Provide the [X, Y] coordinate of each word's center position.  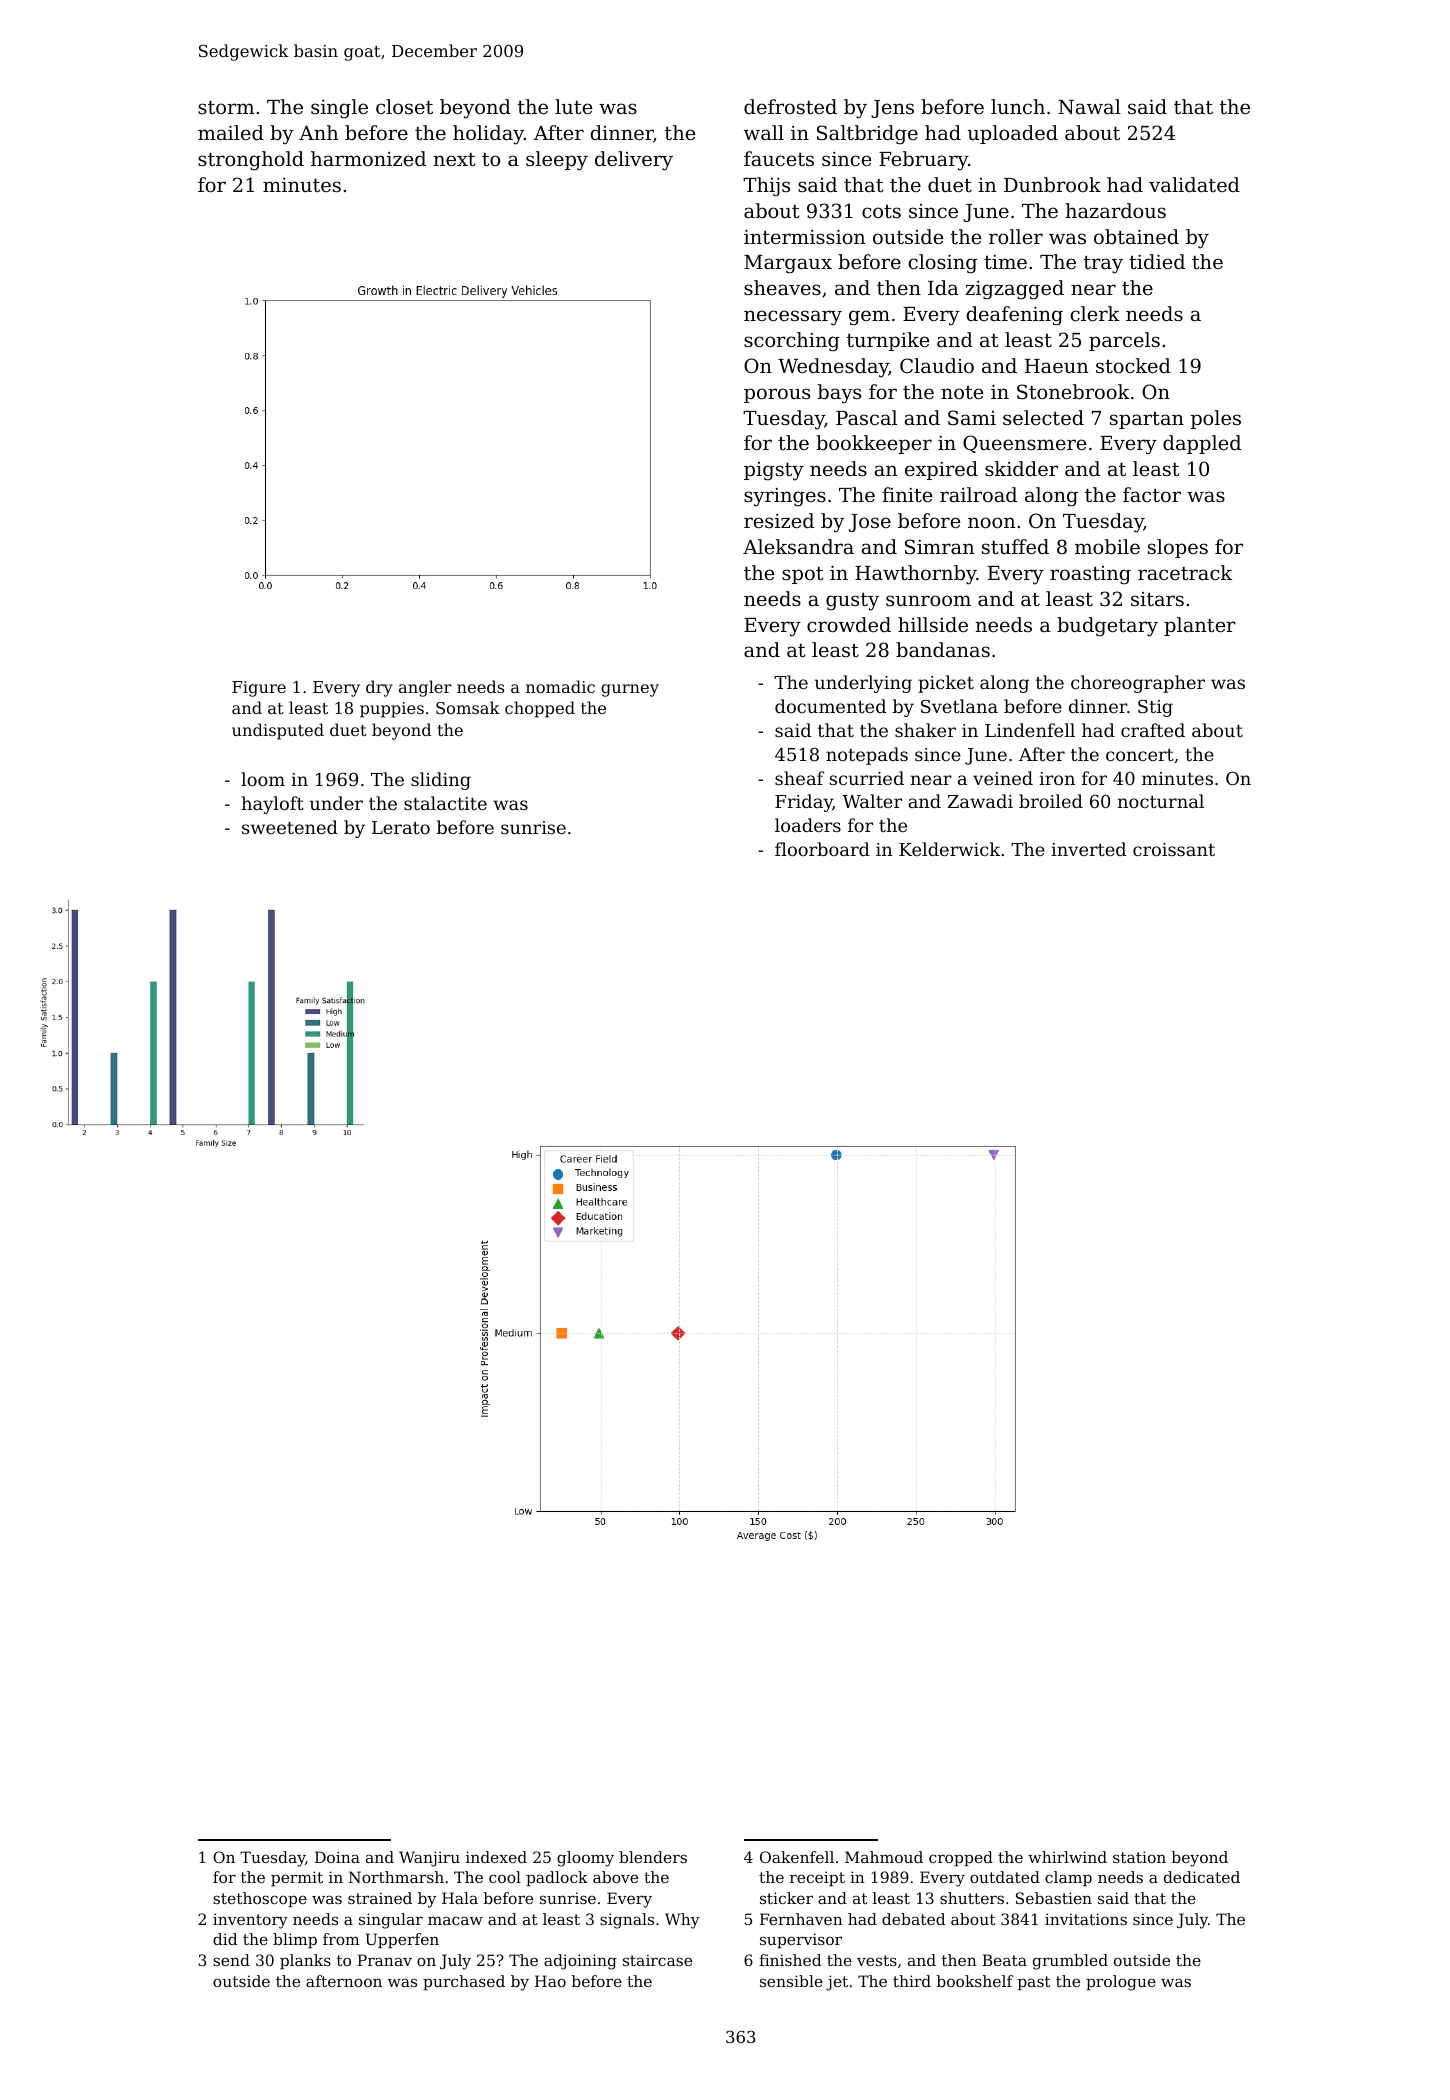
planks [305, 1961]
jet [837, 1983]
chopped [540, 709]
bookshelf [975, 1981]
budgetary [1107, 627]
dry [379, 688]
